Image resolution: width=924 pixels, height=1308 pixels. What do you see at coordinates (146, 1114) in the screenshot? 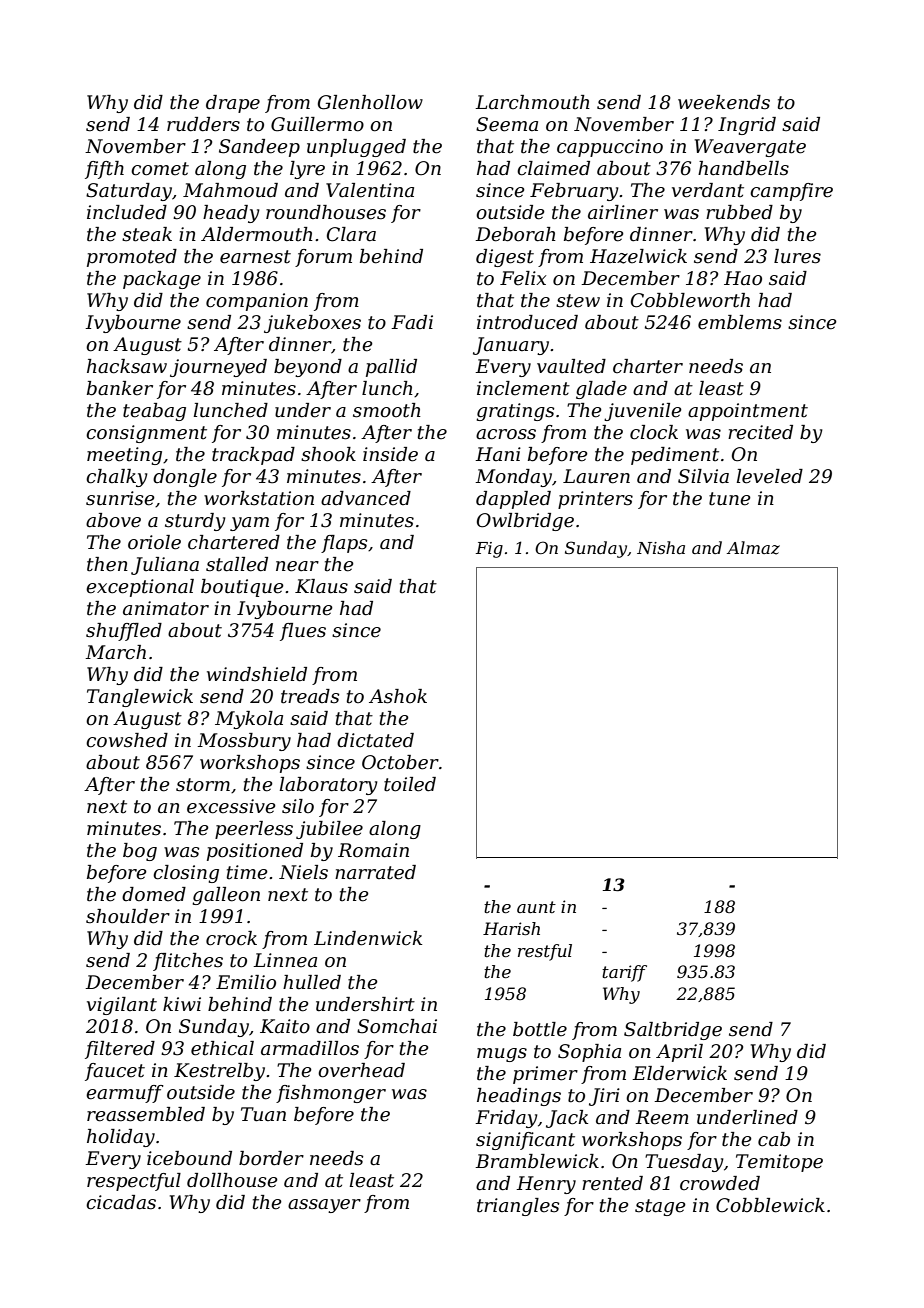
I see `reassembled` at bounding box center [146, 1114].
